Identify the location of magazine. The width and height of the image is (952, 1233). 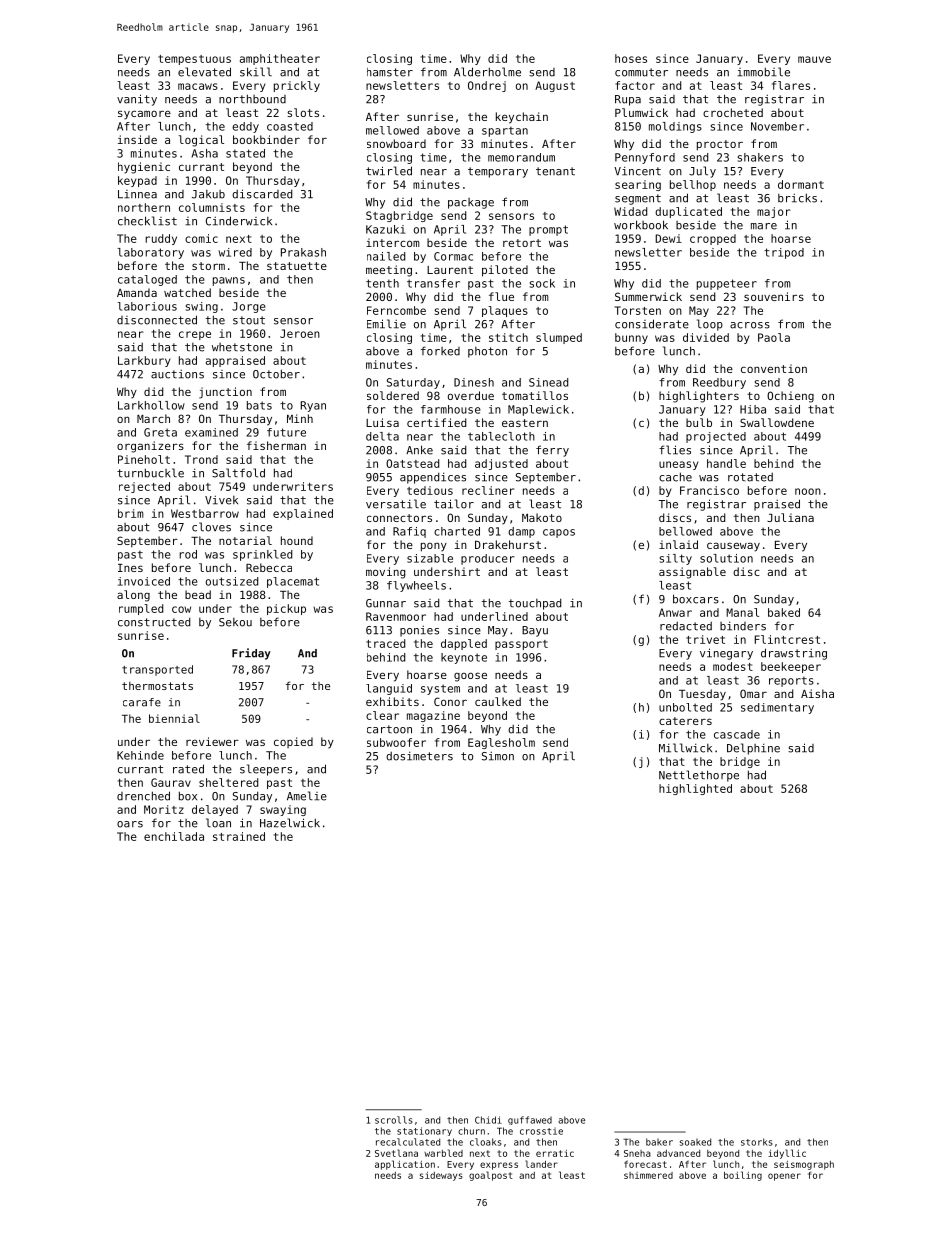
(433, 716).
